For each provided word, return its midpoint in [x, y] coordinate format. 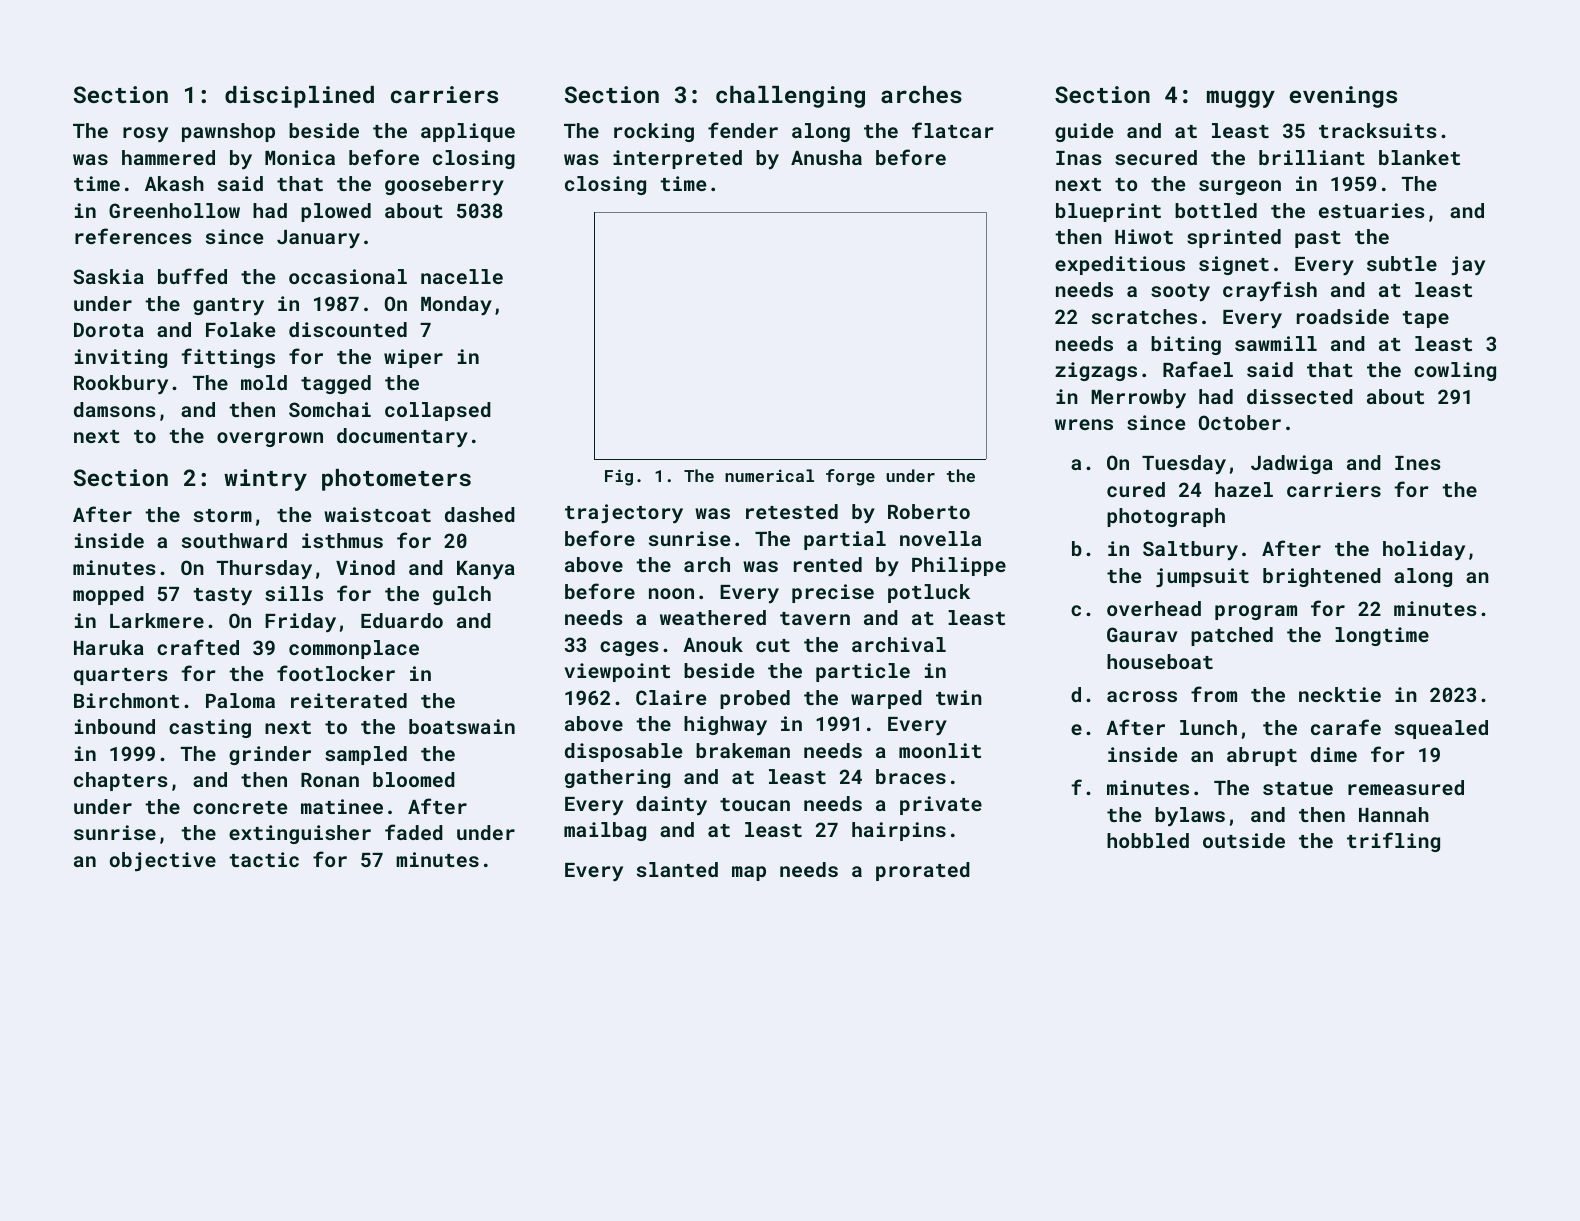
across [1142, 696]
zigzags [1096, 371]
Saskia [108, 276]
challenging [790, 97]
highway [725, 725]
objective [163, 861]
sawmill [1276, 343]
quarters [120, 676]
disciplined [299, 97]
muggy [1241, 99]
